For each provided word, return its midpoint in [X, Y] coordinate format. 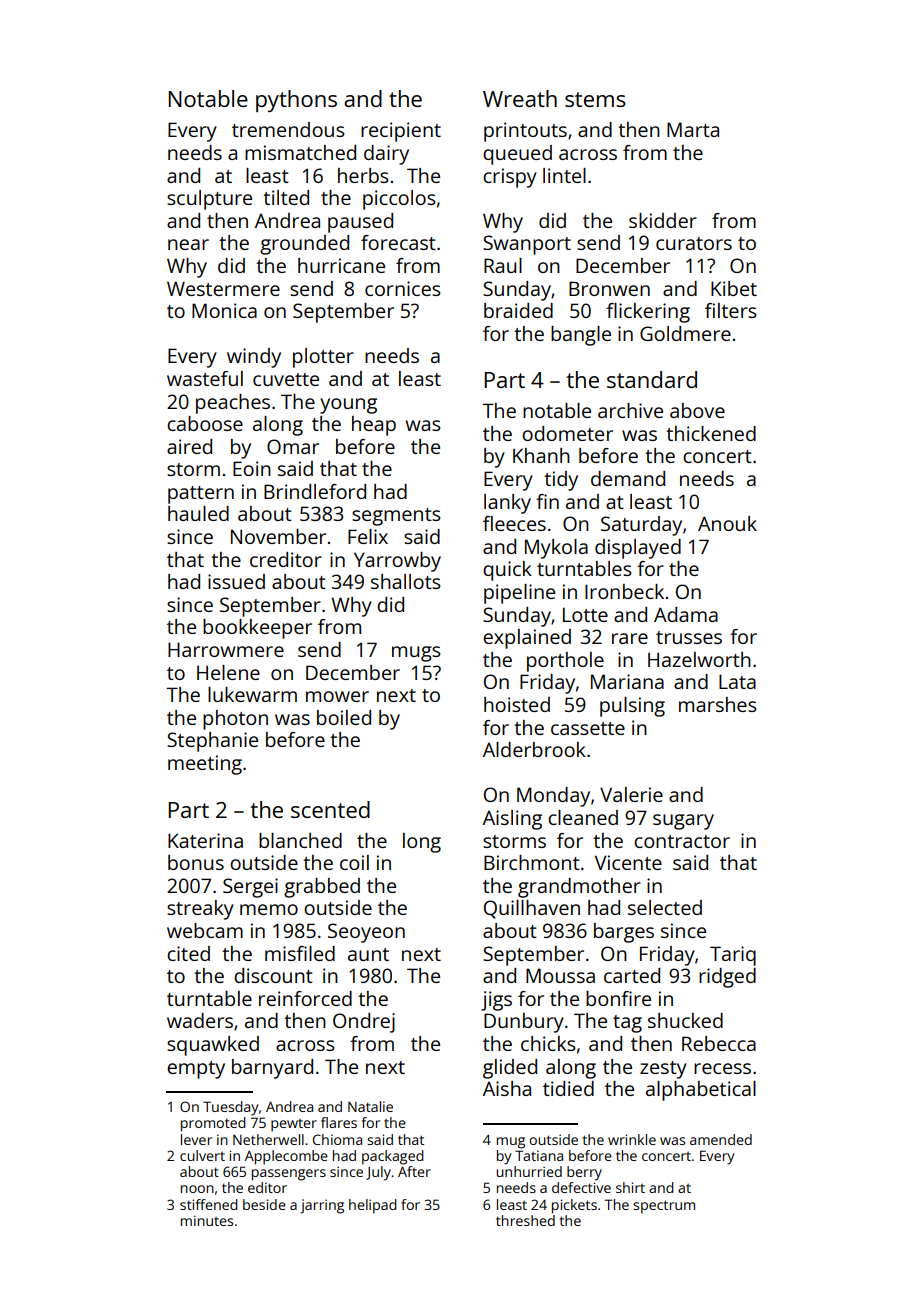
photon [235, 720]
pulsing [632, 707]
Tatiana [539, 1155]
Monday [553, 797]
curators [694, 243]
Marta [693, 129]
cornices [403, 288]
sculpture [209, 200]
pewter [294, 1125]
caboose [205, 423]
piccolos [399, 200]
